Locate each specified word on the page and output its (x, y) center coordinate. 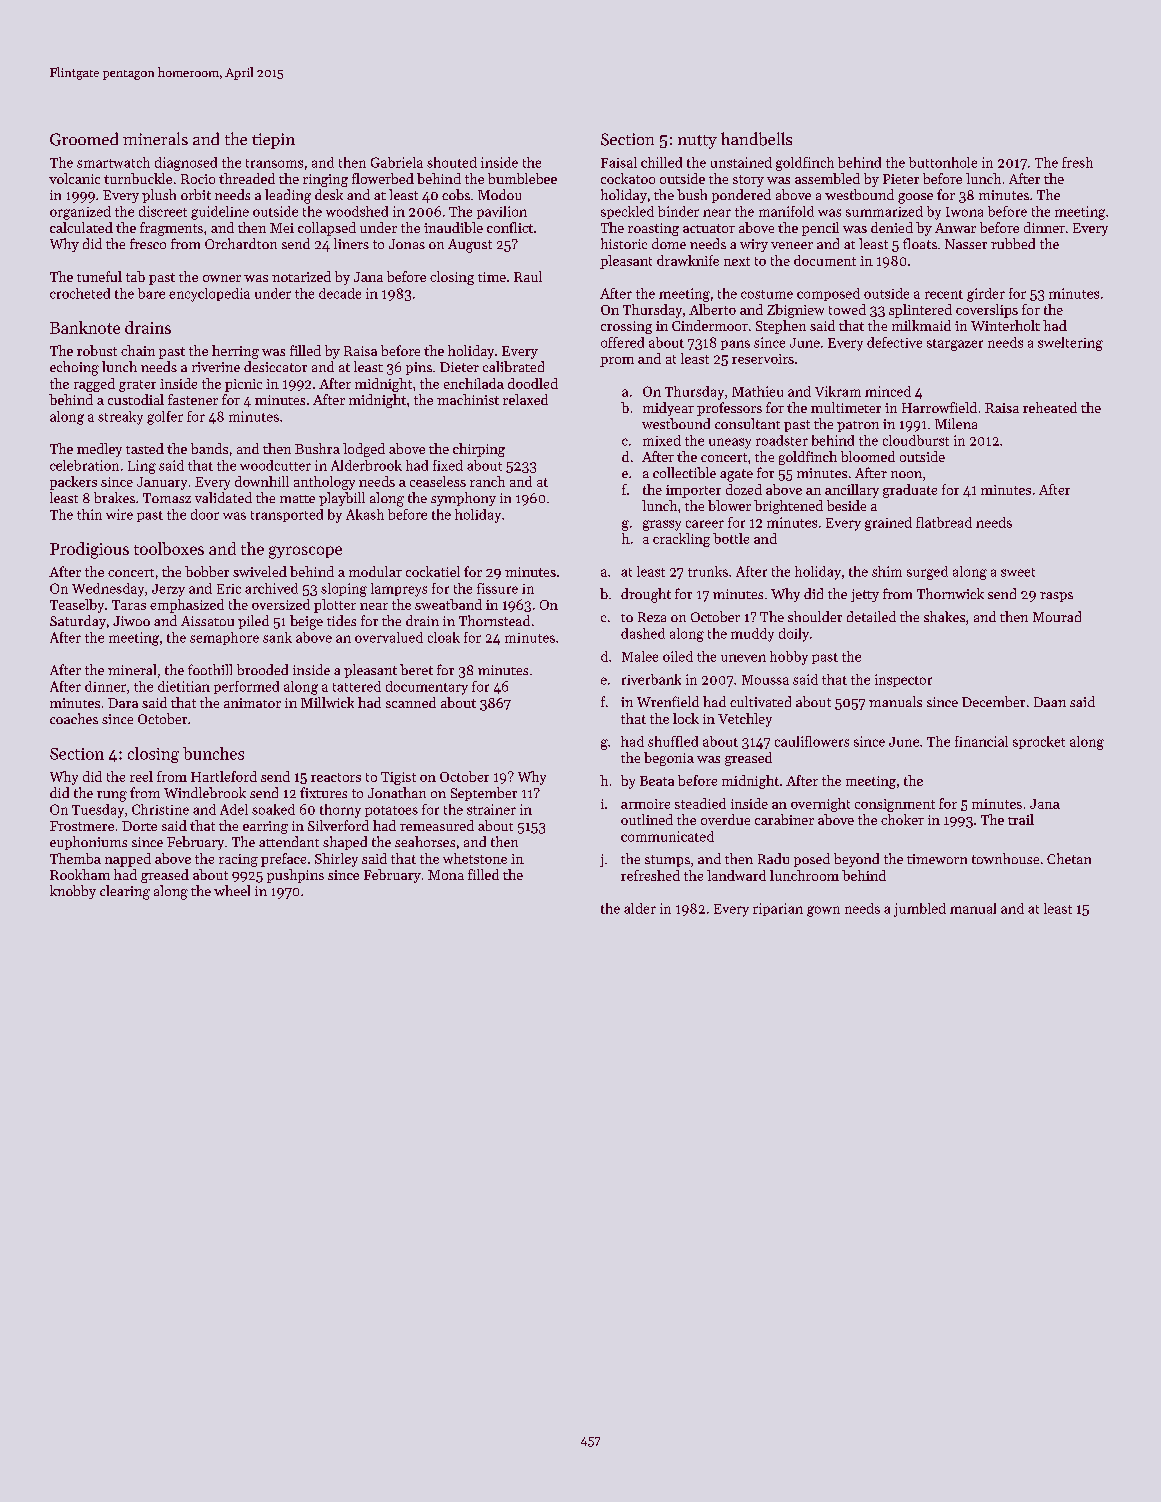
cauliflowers (812, 741)
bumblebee (522, 178)
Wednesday (108, 590)
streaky (120, 418)
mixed (662, 440)
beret (416, 669)
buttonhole (943, 162)
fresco (148, 243)
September (484, 794)
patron (858, 426)
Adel (234, 809)
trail (1021, 819)
